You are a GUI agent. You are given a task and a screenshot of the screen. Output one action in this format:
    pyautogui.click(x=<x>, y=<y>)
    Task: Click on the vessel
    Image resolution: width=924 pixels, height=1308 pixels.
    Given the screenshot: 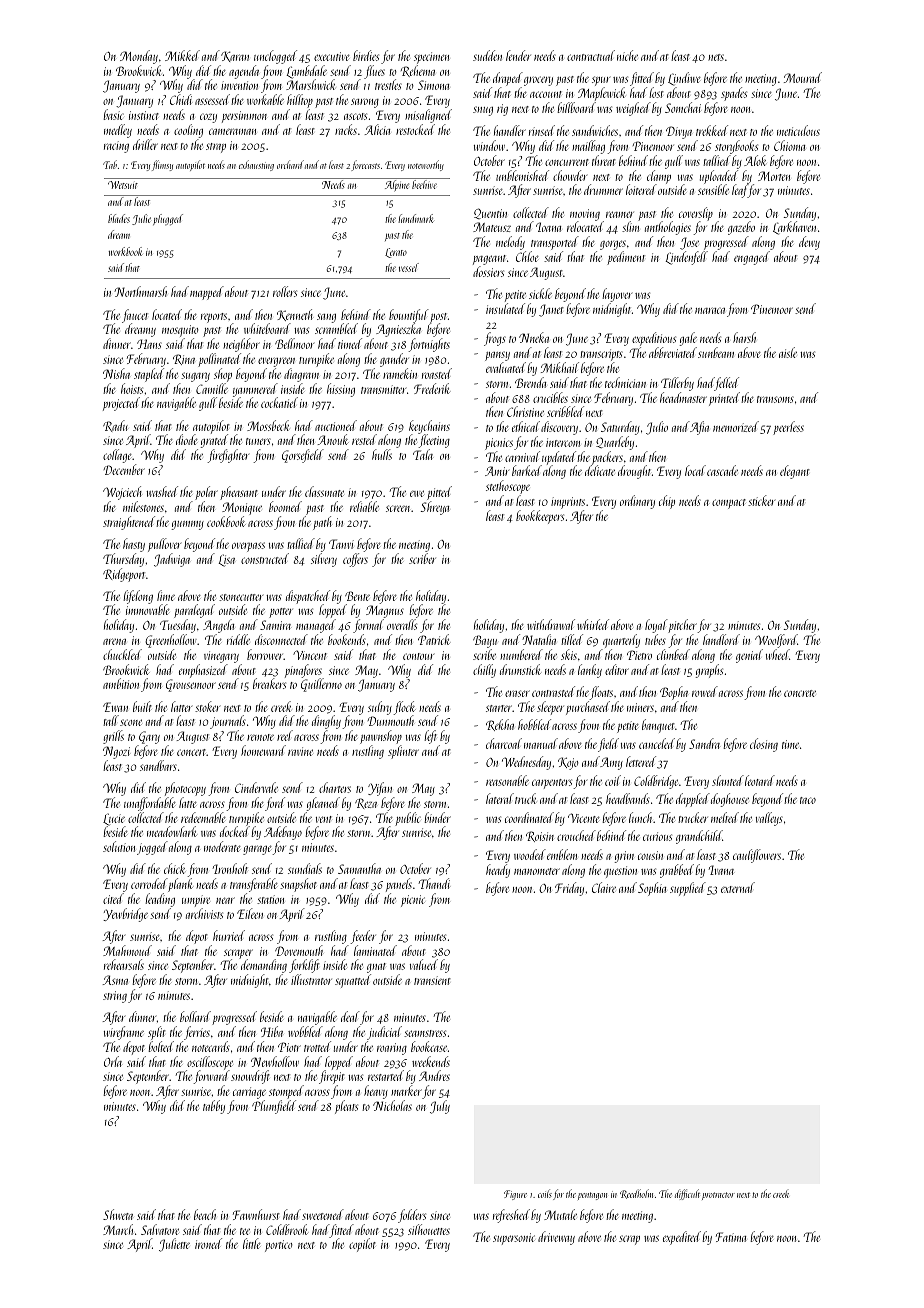 What is the action you would take?
    pyautogui.click(x=409, y=267)
